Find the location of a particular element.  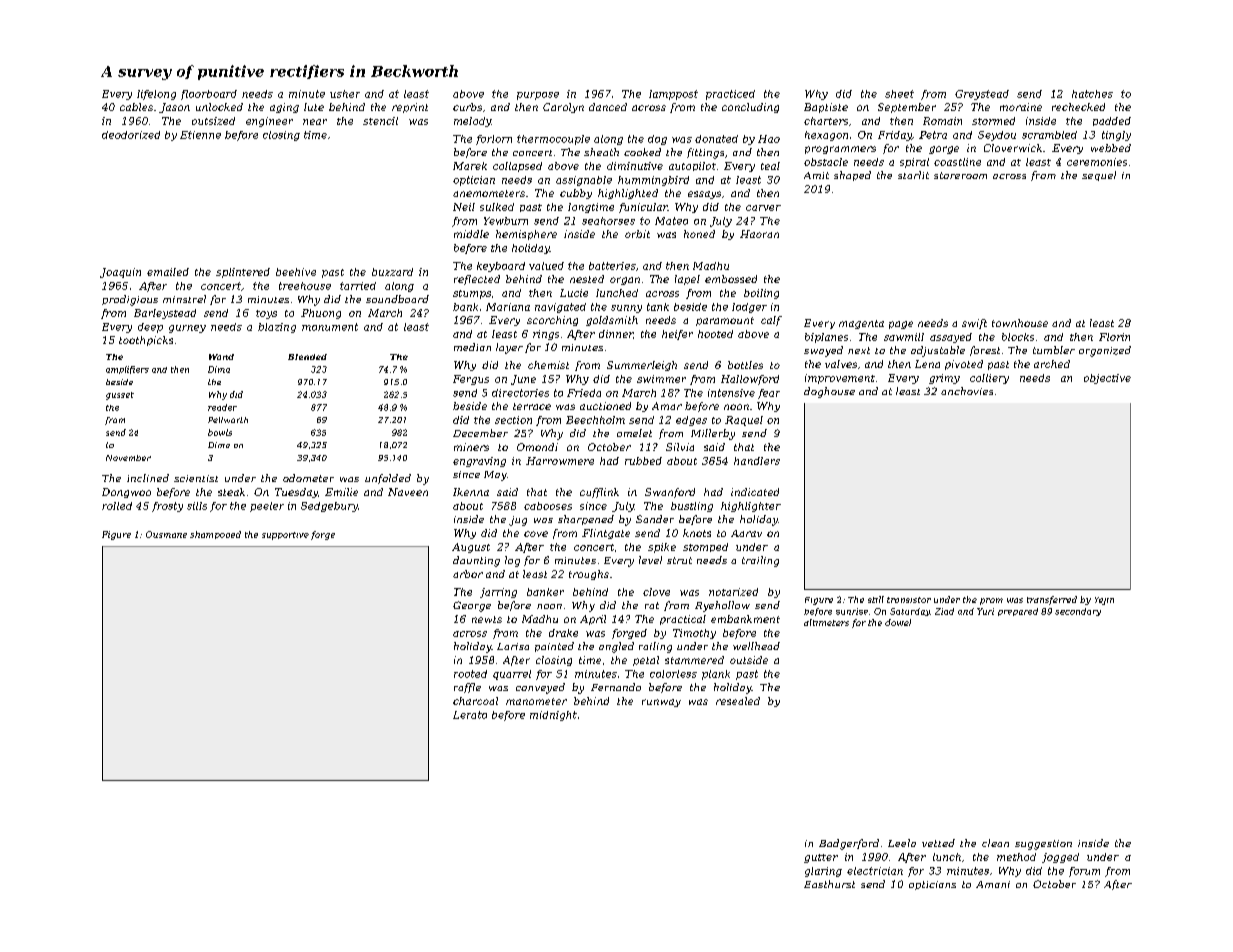

emailed is located at coordinates (168, 272).
